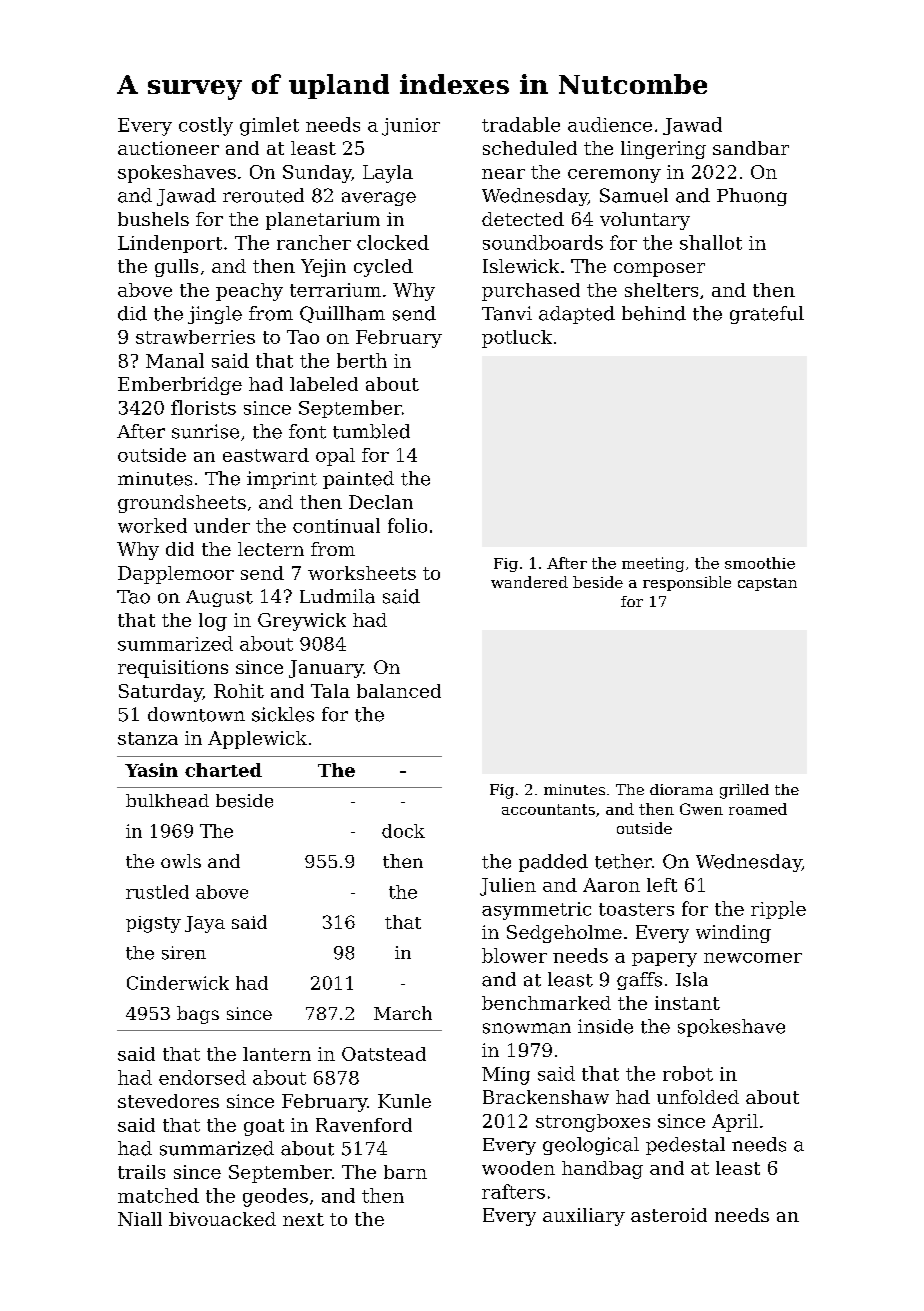 The width and height of the screenshot is (924, 1311). What do you see at coordinates (269, 126) in the screenshot?
I see `gimlet` at bounding box center [269, 126].
